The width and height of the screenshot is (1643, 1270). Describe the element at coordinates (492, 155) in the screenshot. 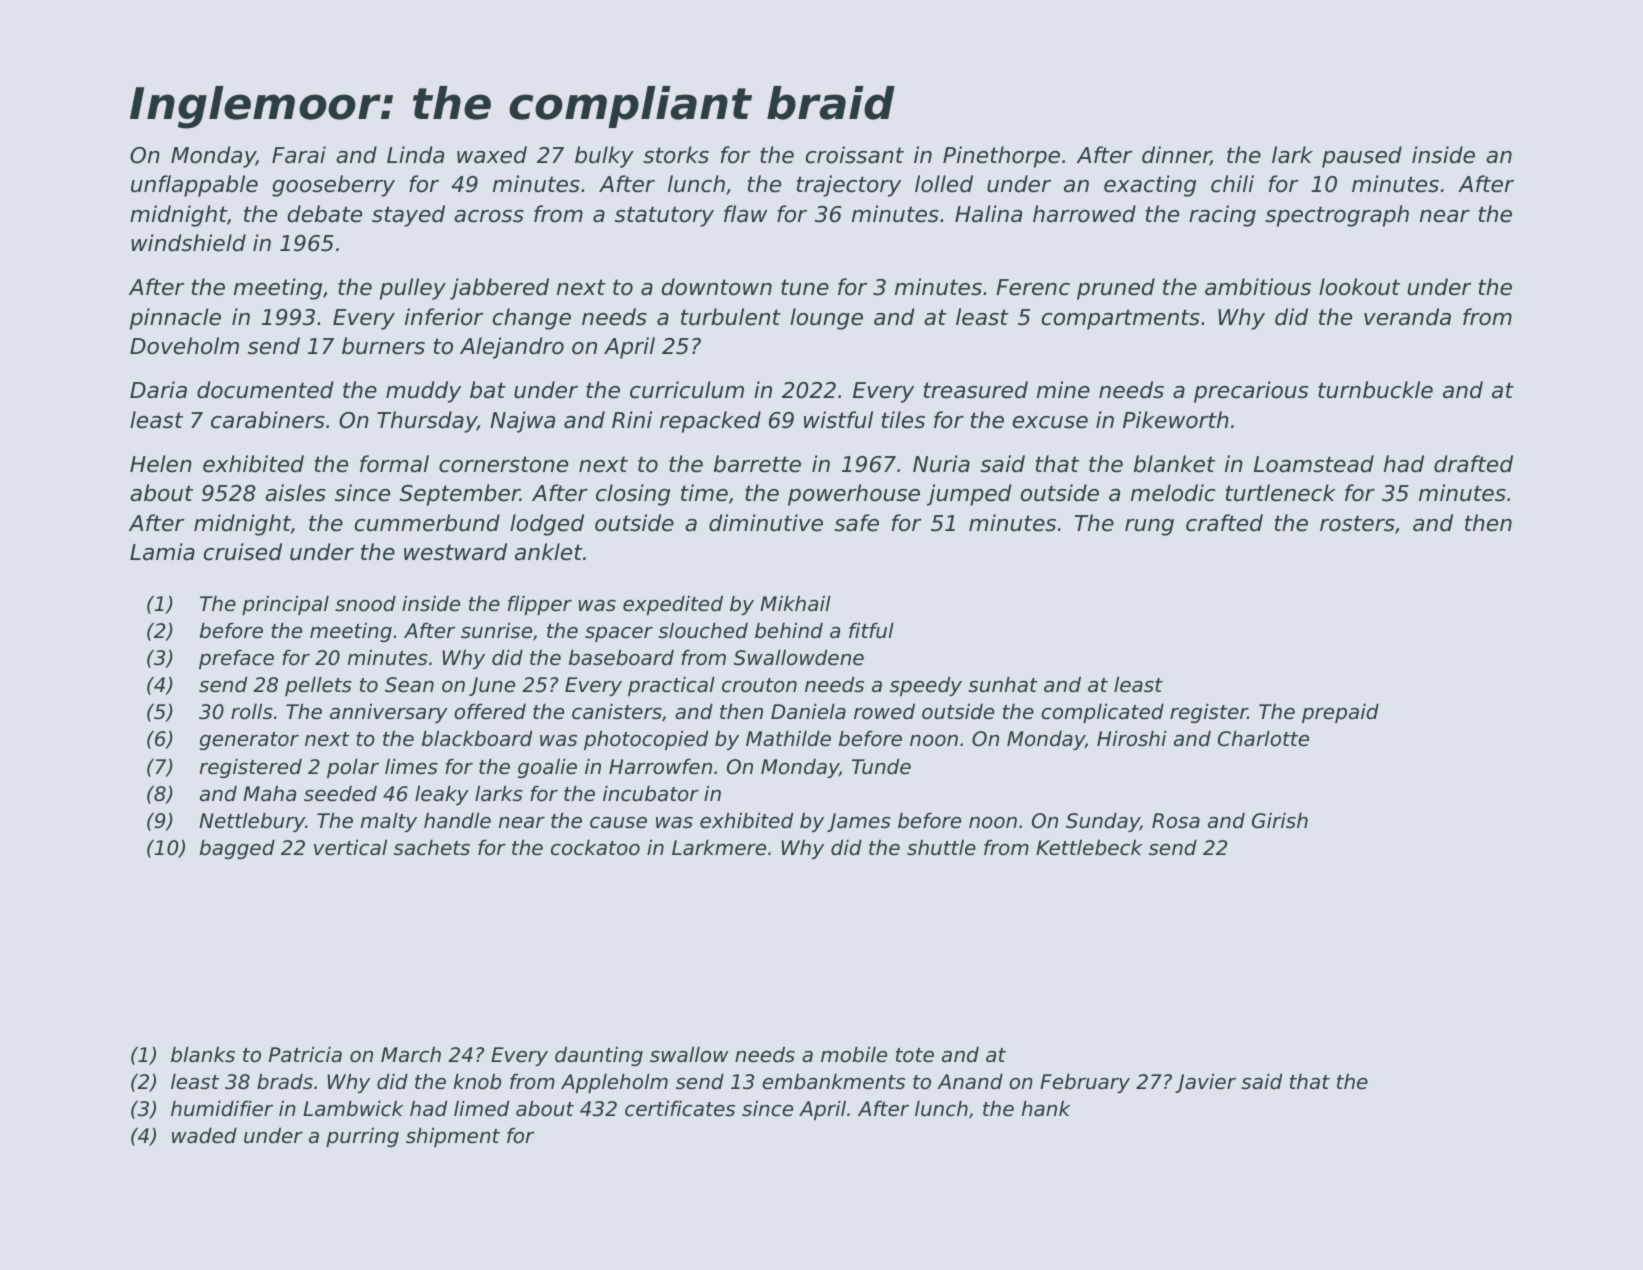

I see `waxed` at that location.
